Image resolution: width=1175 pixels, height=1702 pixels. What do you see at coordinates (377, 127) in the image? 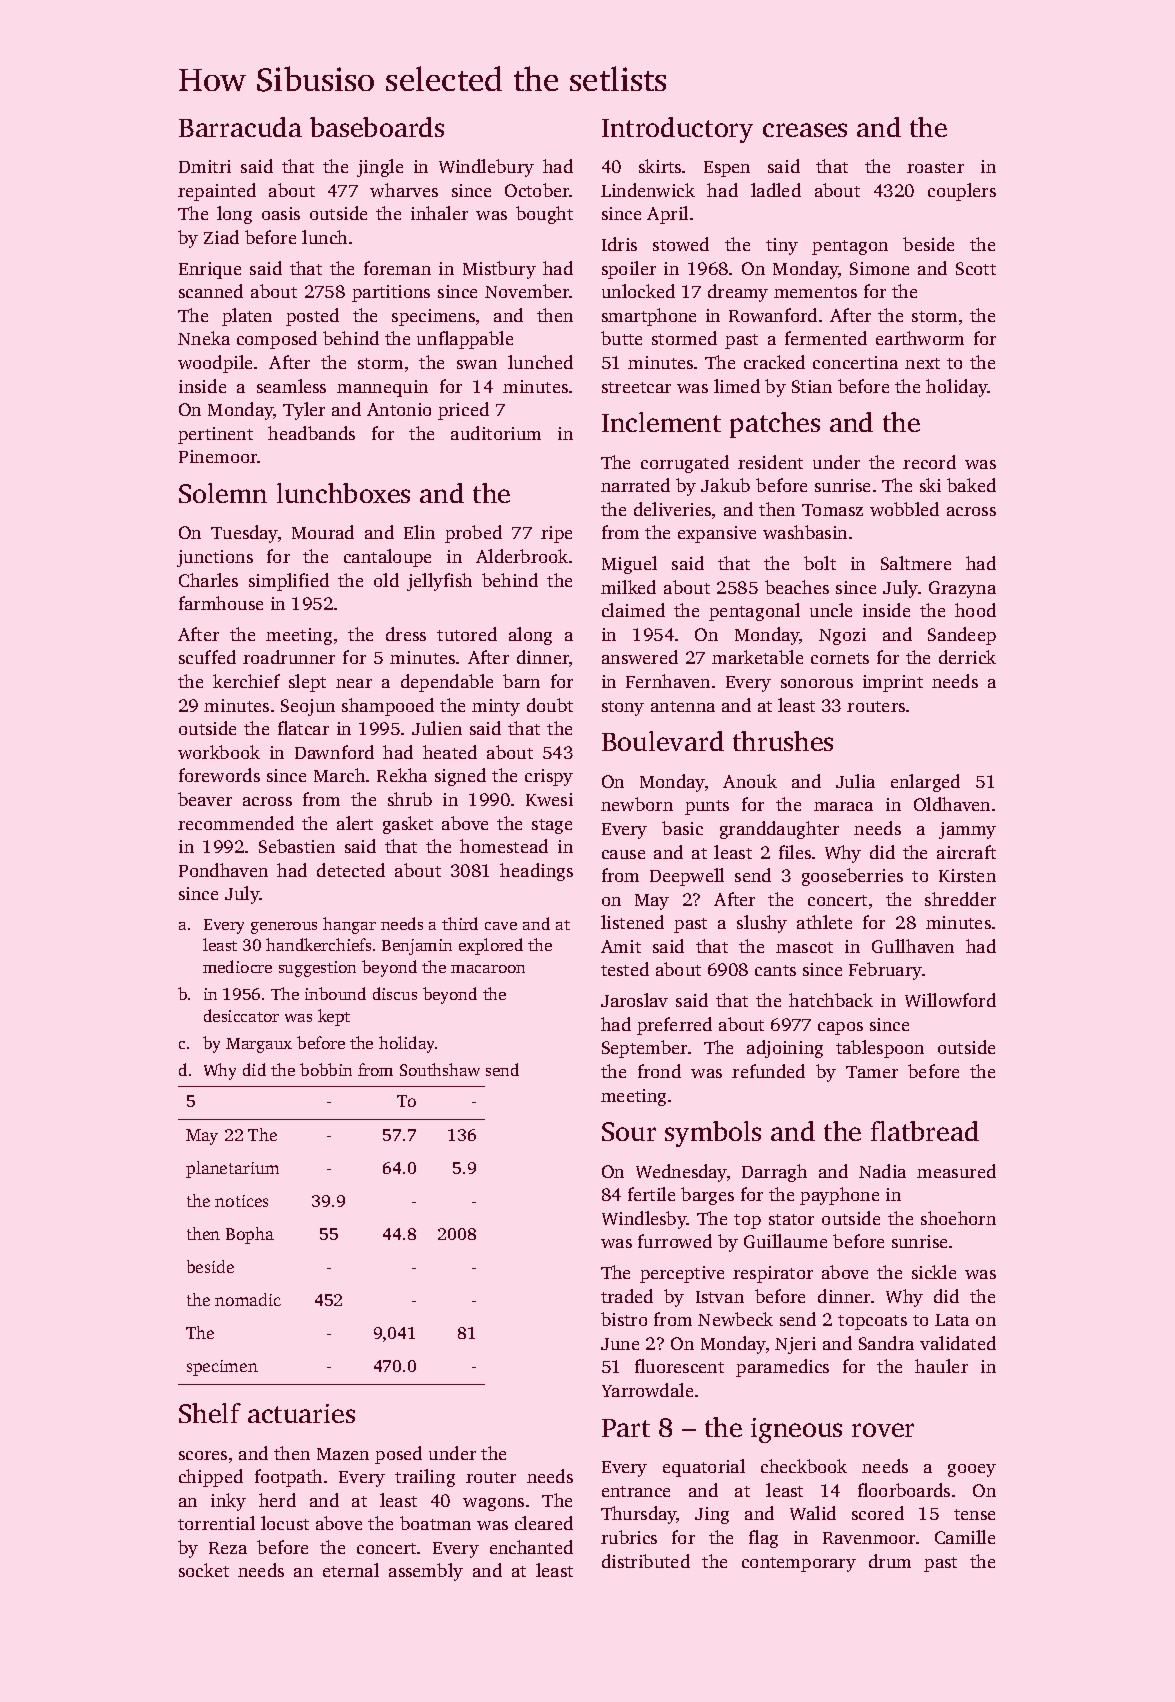
I see `baseboards` at bounding box center [377, 127].
